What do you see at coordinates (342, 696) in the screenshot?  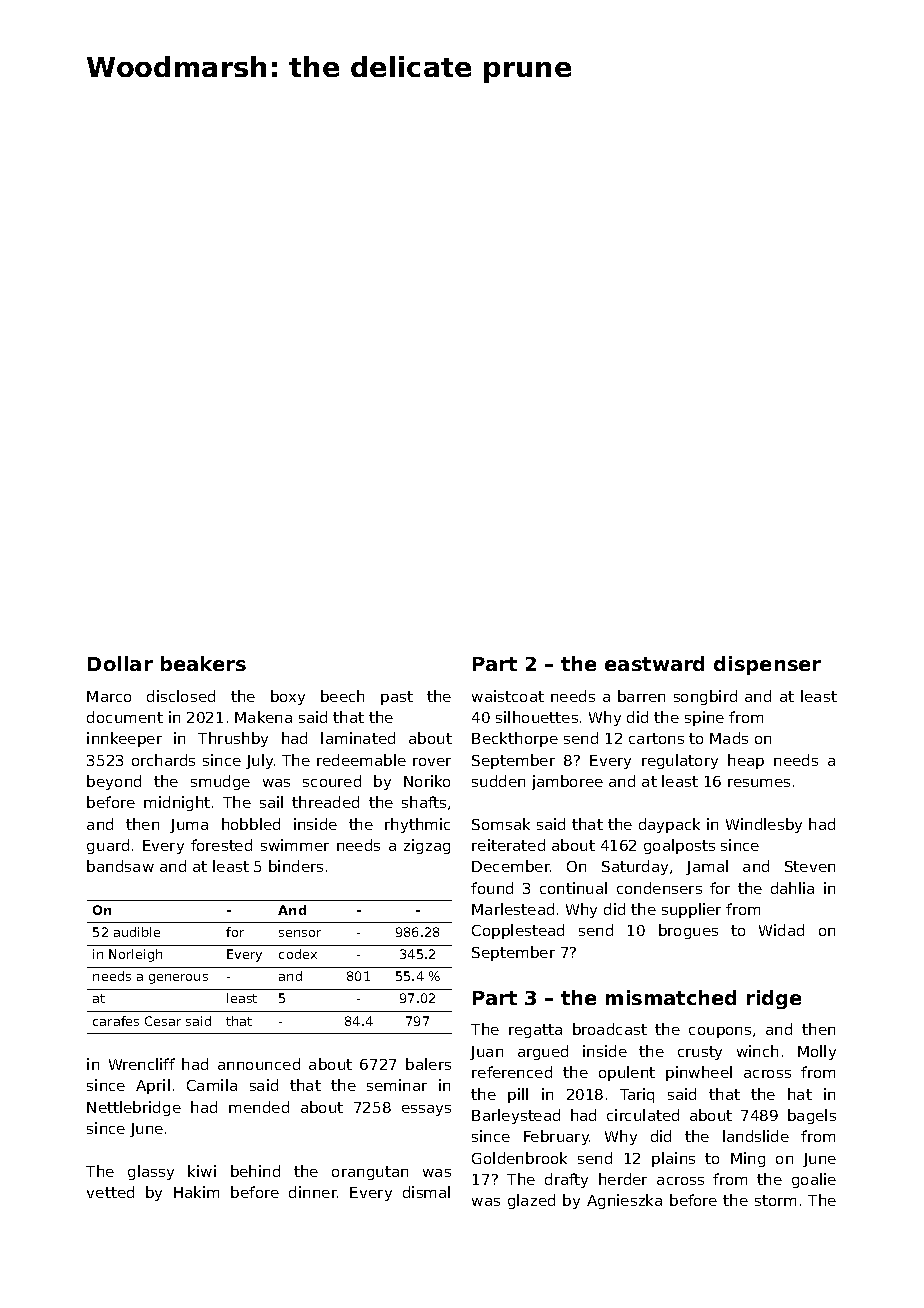 I see `beech` at bounding box center [342, 696].
